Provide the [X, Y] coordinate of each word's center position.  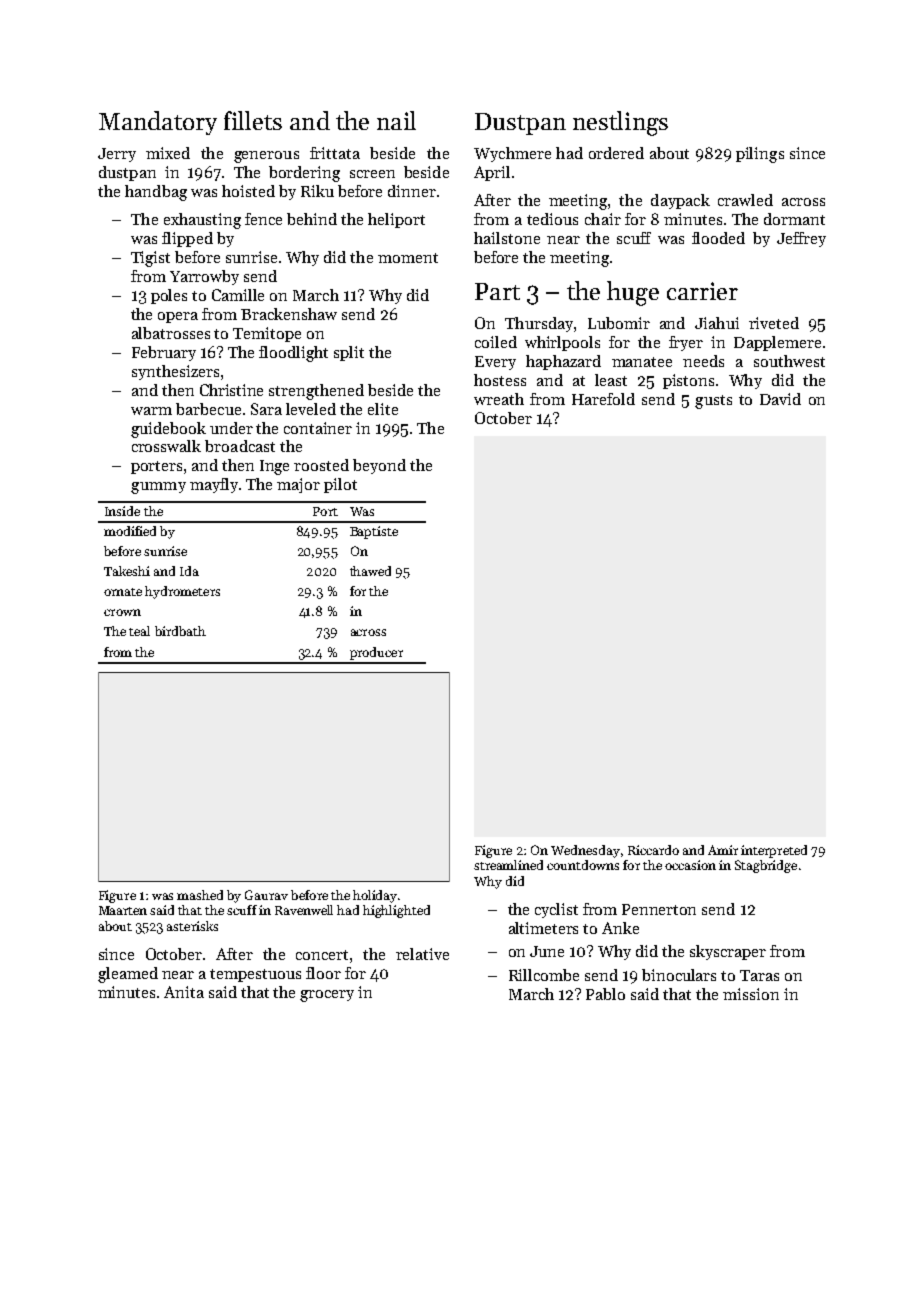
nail [396, 120]
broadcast [240, 446]
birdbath [180, 631]
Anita [184, 992]
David [780, 399]
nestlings [620, 123]
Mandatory [158, 123]
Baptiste [374, 532]
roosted [321, 465]
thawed [370, 571]
